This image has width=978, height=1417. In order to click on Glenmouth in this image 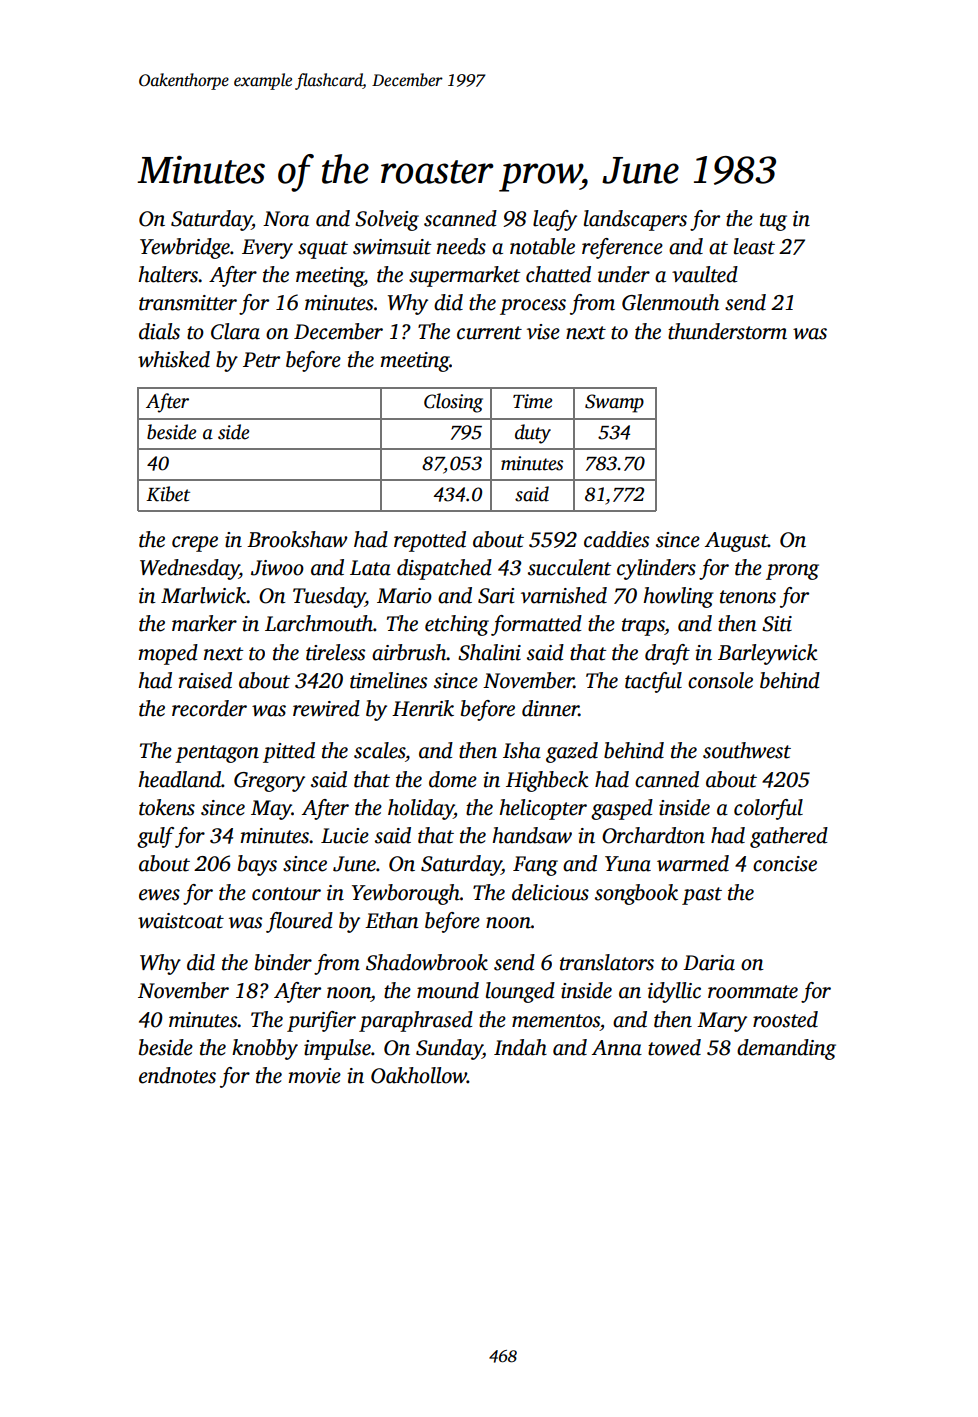, I will do `click(670, 302)`.
